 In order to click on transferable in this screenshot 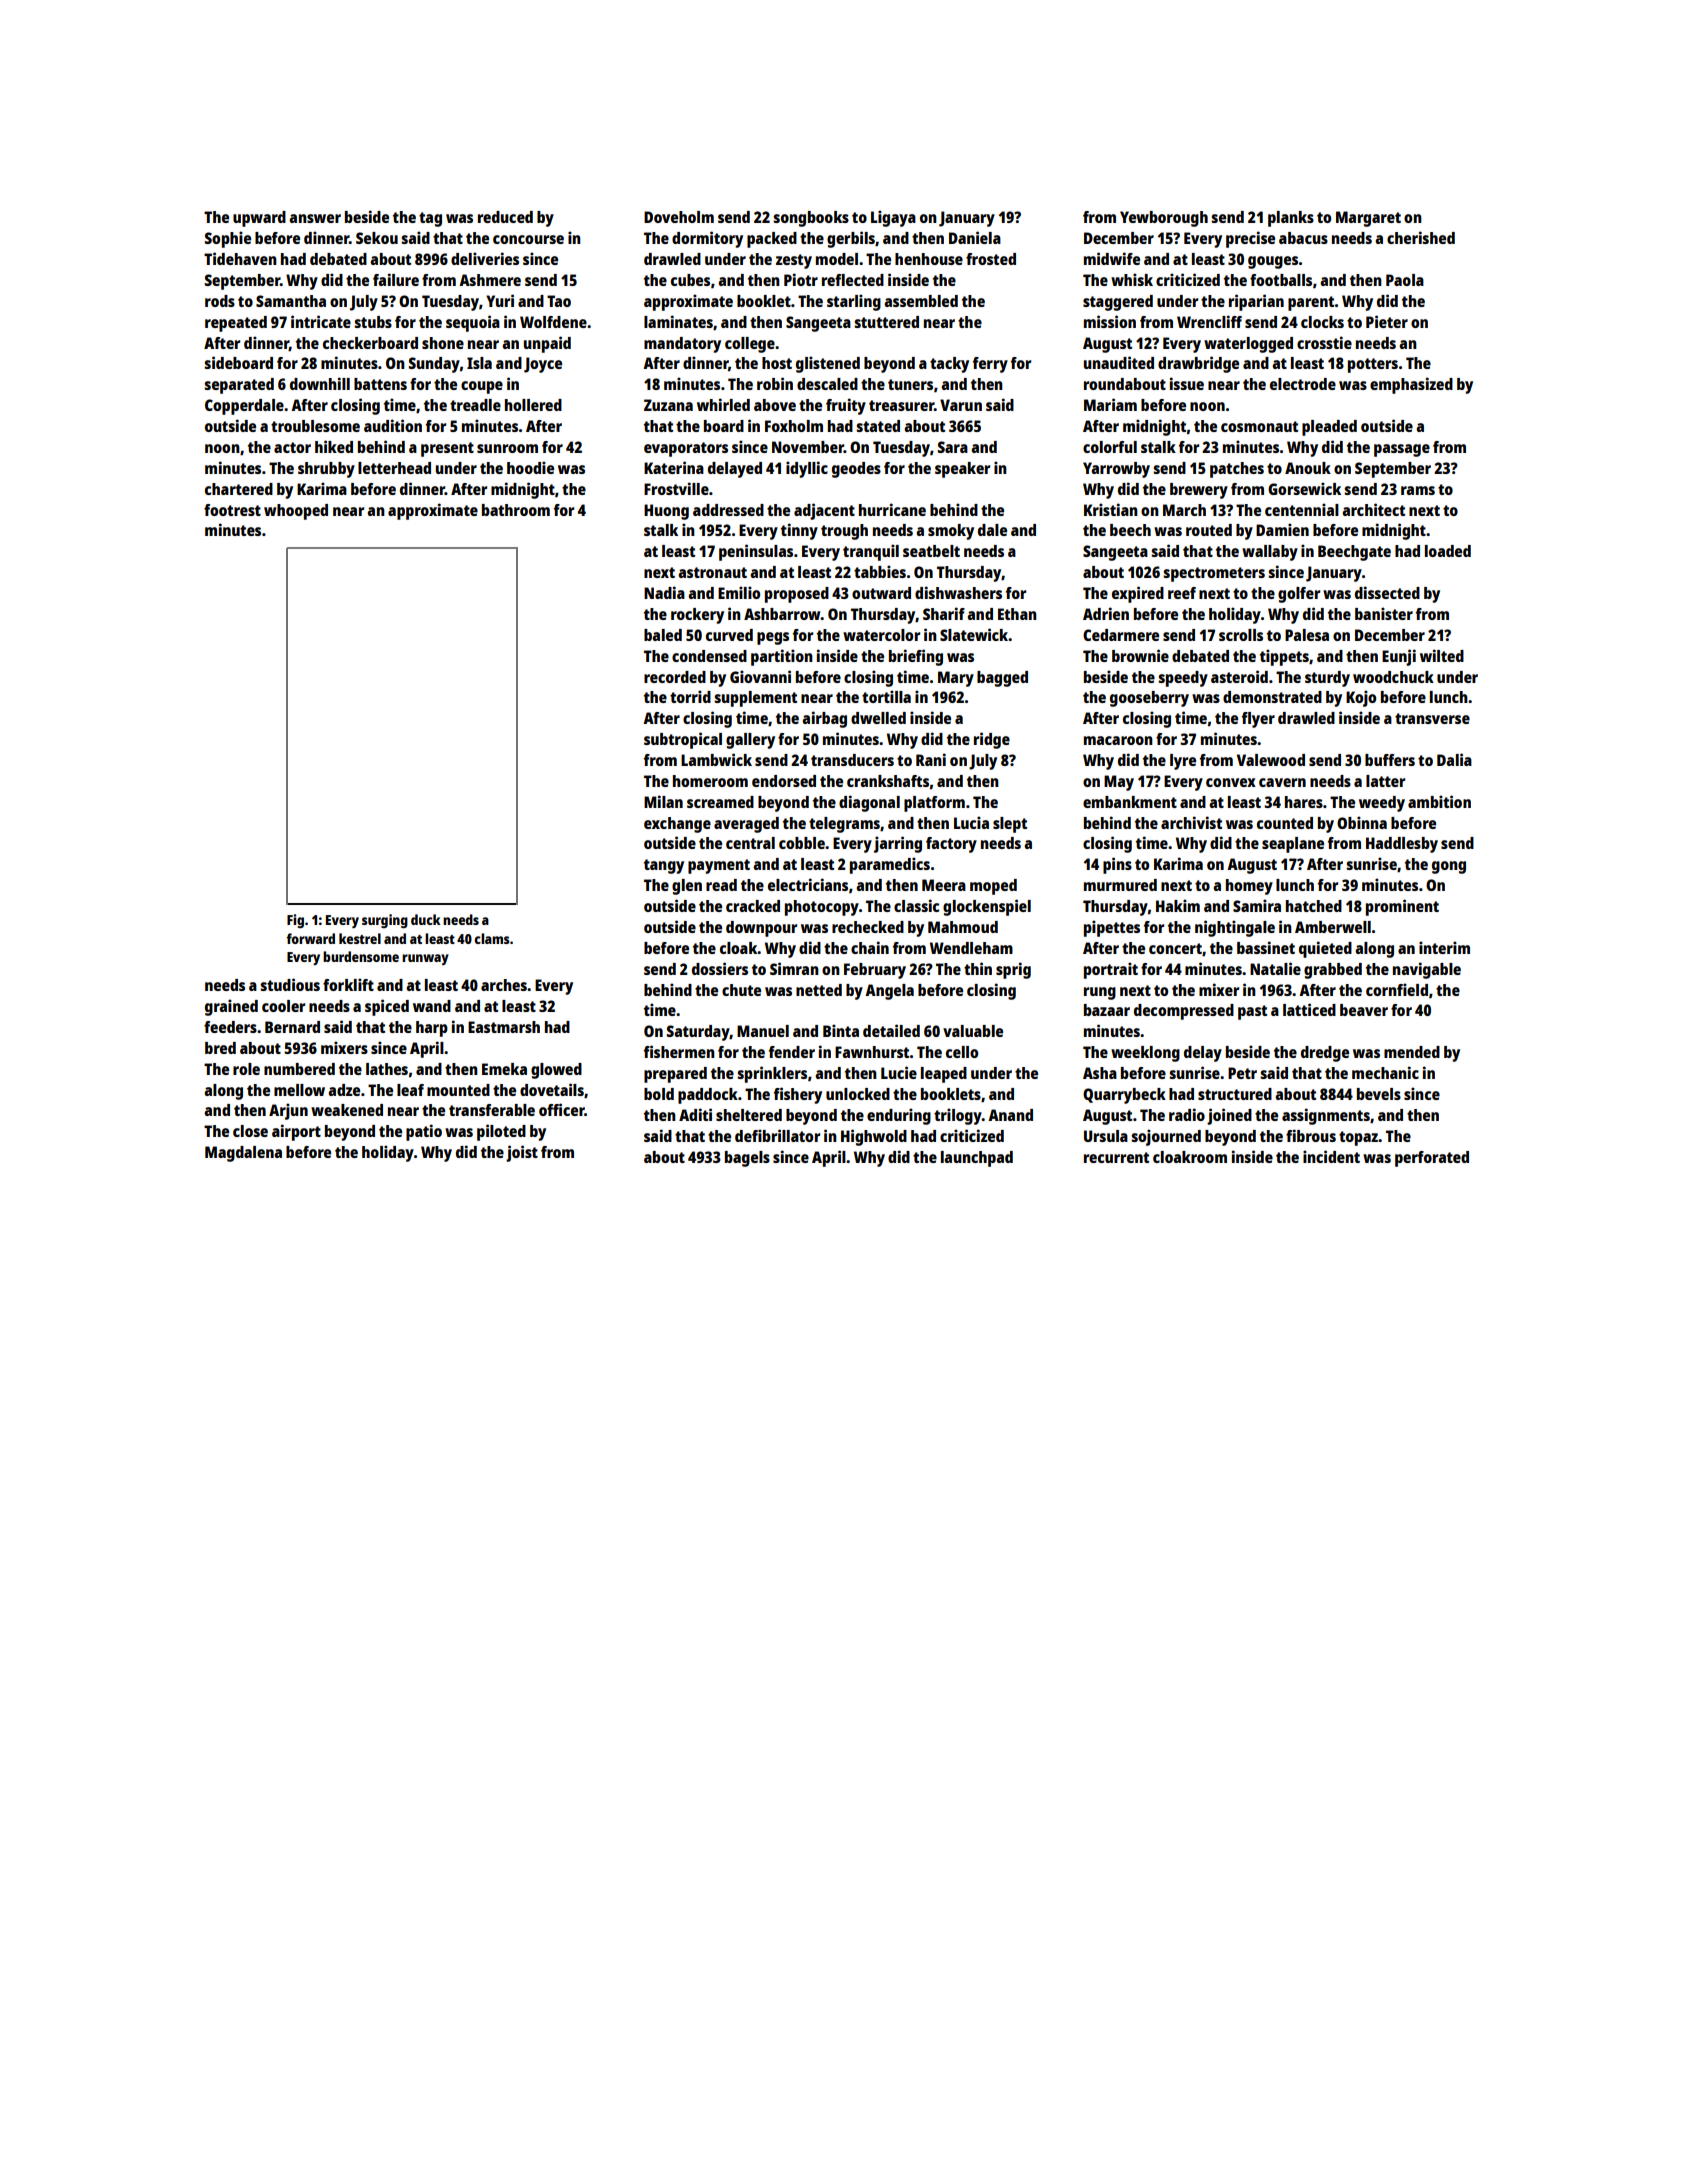, I will do `click(492, 1110)`.
